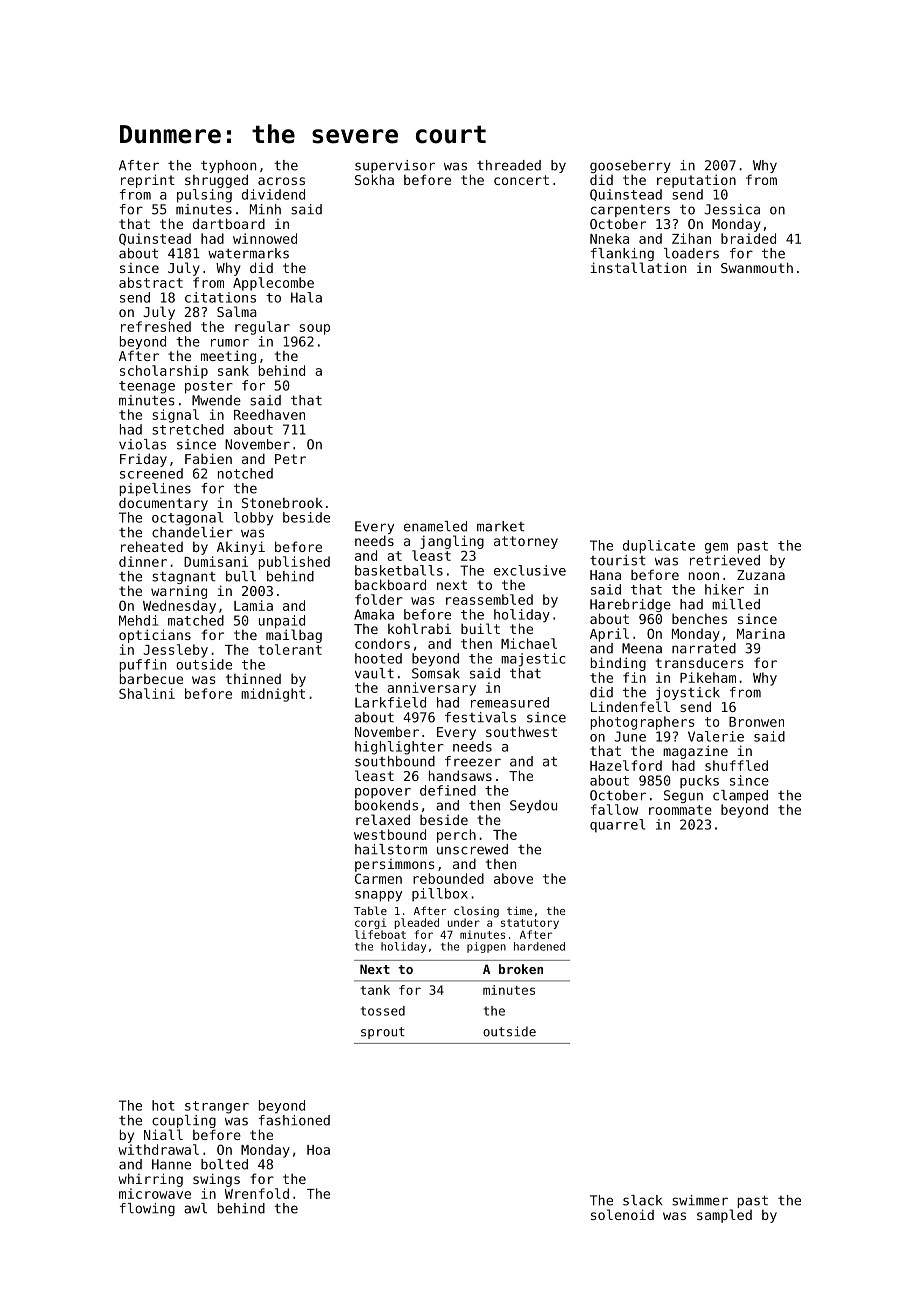 The height and width of the image is (1308, 924). I want to click on Hoa, so click(318, 1150).
